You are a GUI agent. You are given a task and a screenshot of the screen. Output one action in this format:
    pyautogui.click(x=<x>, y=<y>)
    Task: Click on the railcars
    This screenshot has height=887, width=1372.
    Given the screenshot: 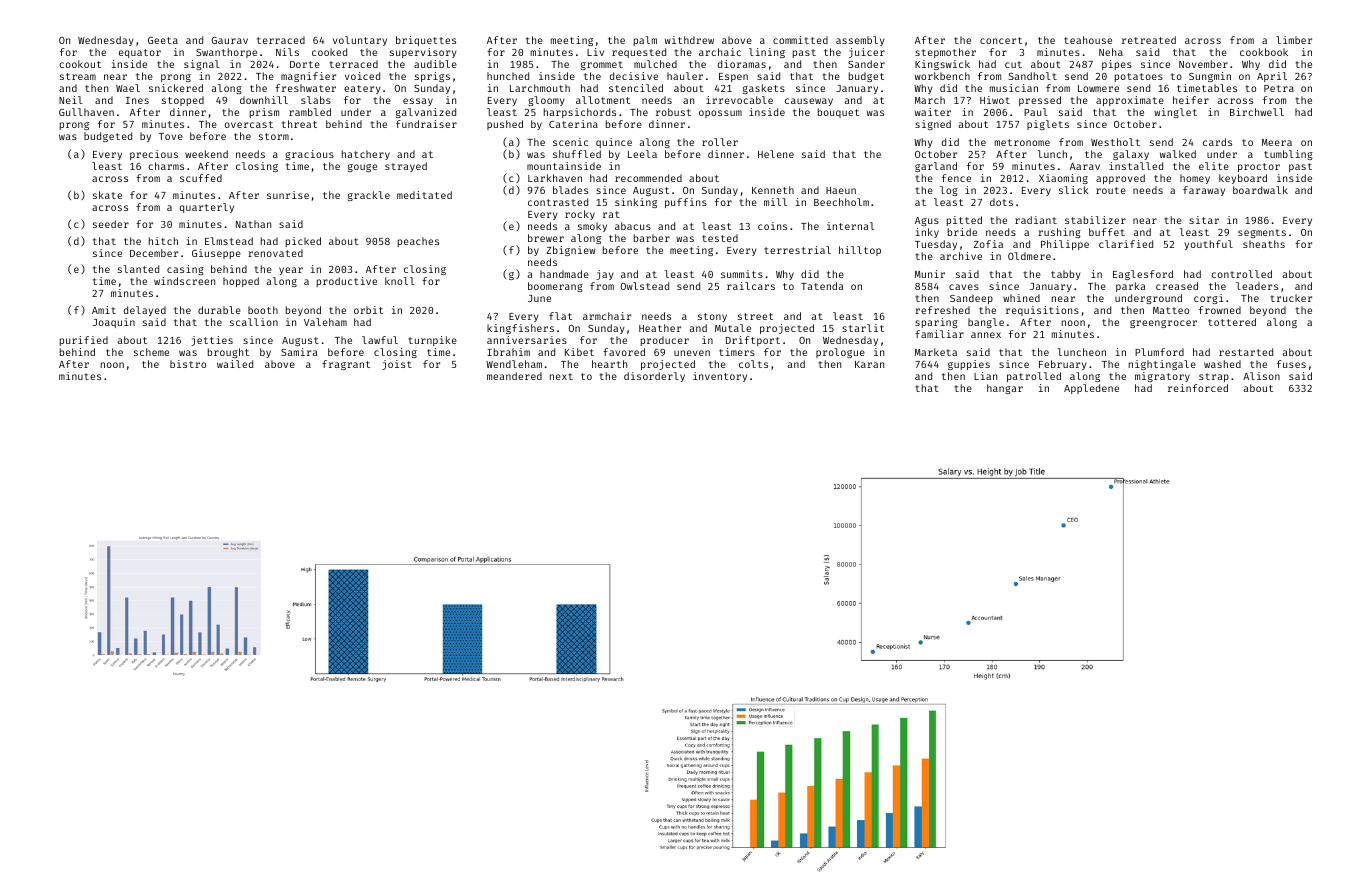 What is the action you would take?
    pyautogui.click(x=751, y=286)
